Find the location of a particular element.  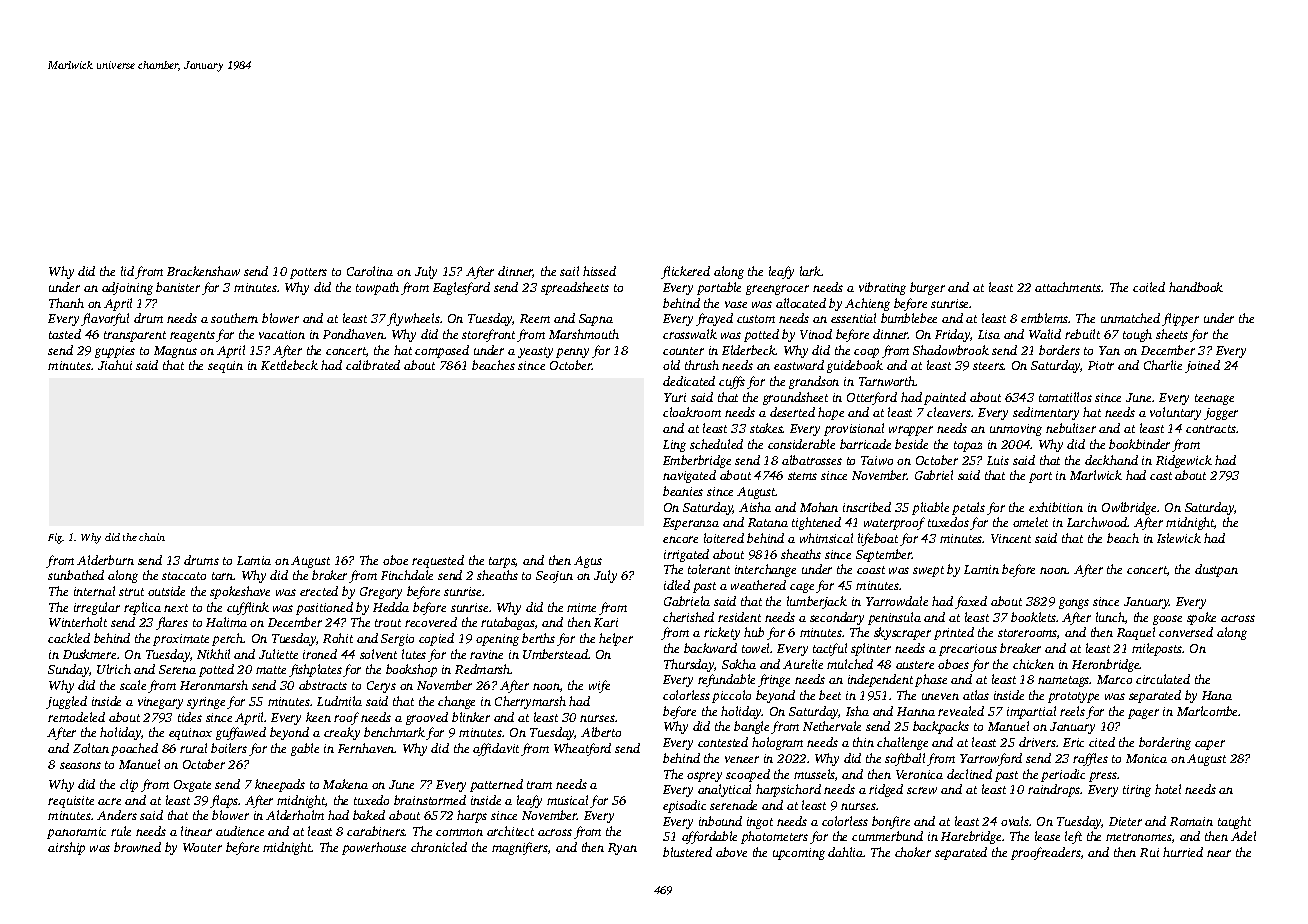

gongs is located at coordinates (1074, 604).
